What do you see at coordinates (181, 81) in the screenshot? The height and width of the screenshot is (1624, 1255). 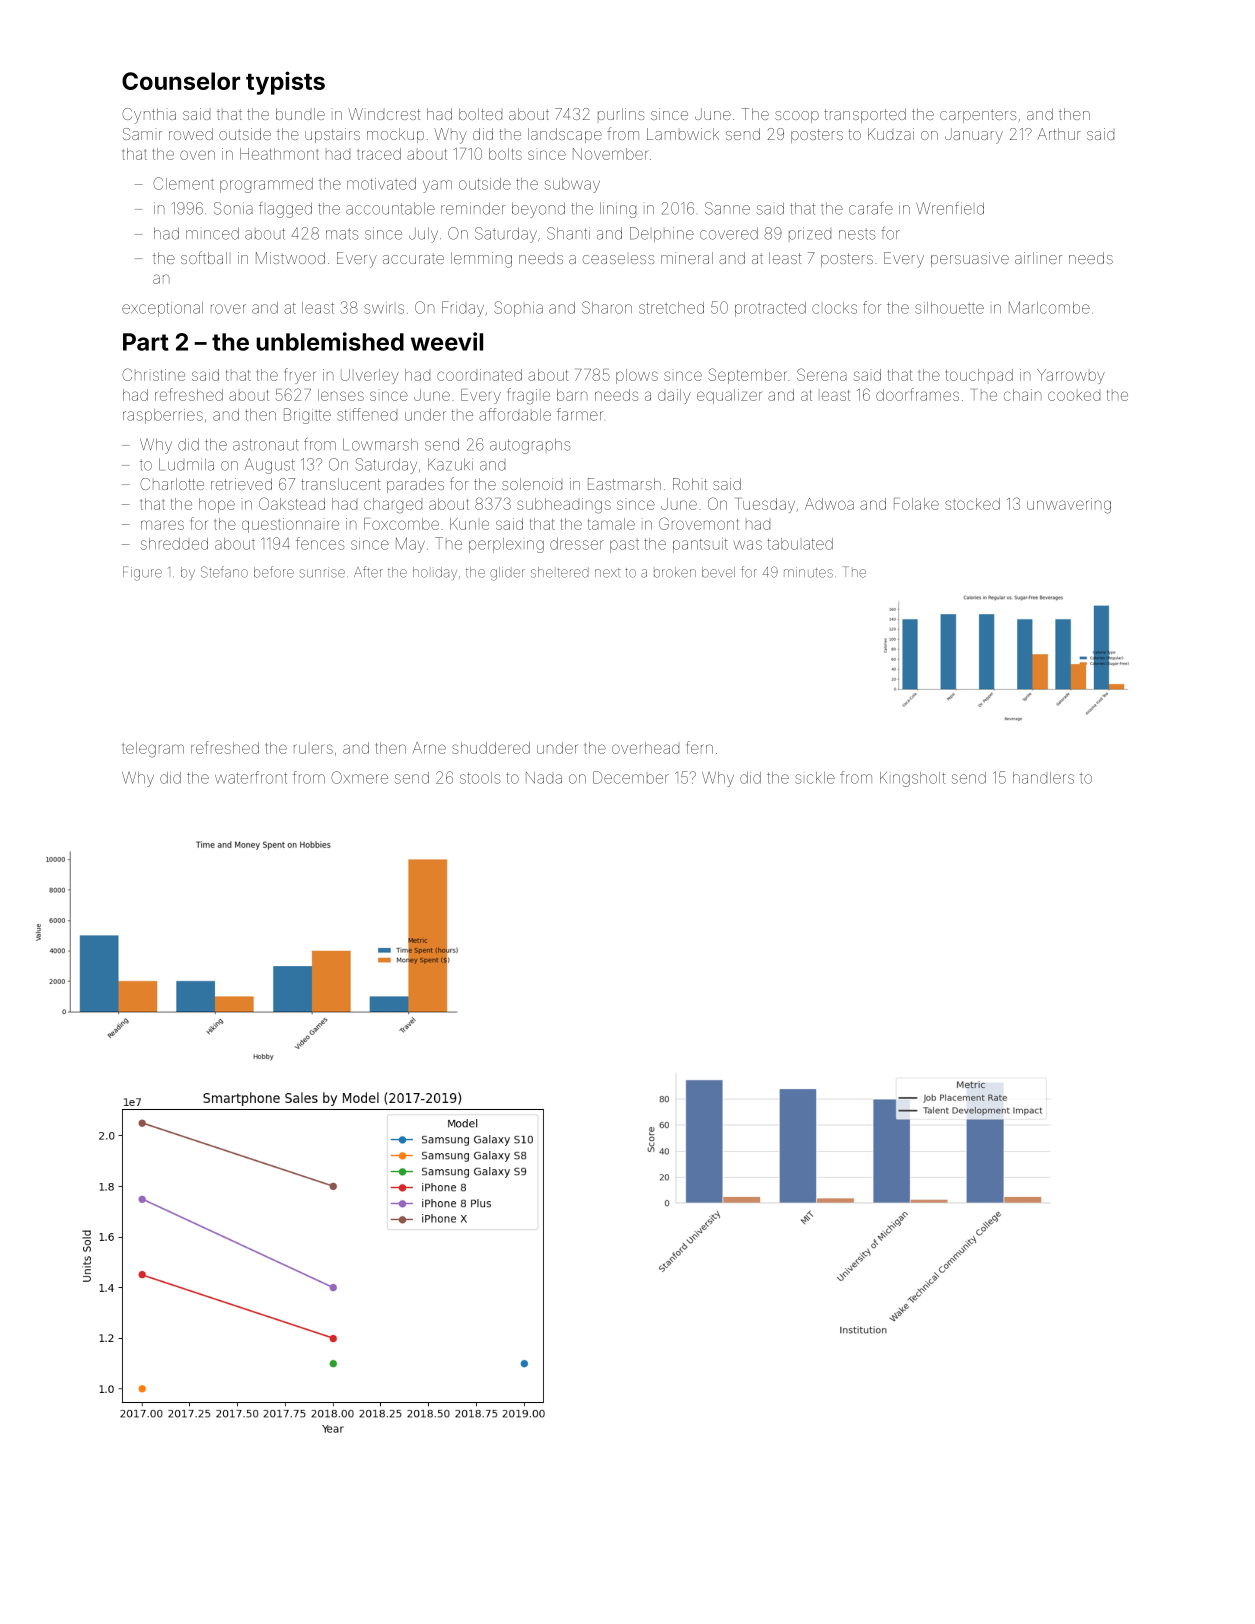 I see `Counselor` at bounding box center [181, 81].
